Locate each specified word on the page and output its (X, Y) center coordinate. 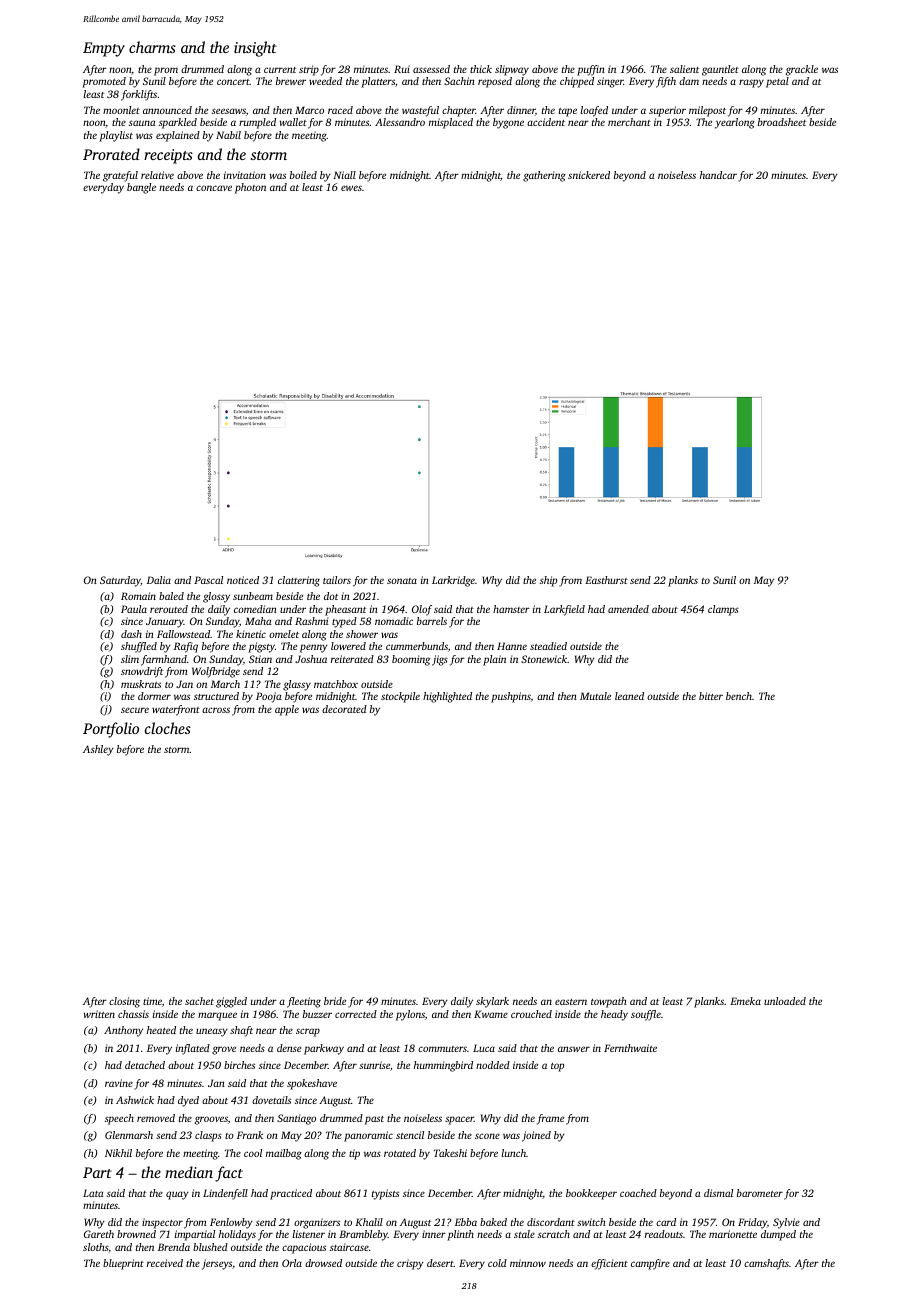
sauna (142, 123)
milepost (707, 111)
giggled (231, 1002)
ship (548, 581)
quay (177, 1195)
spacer (459, 1120)
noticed (243, 580)
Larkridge (453, 581)
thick (481, 69)
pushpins (511, 697)
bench (739, 696)
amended (628, 609)
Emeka (745, 1001)
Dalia (159, 580)
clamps (723, 610)
